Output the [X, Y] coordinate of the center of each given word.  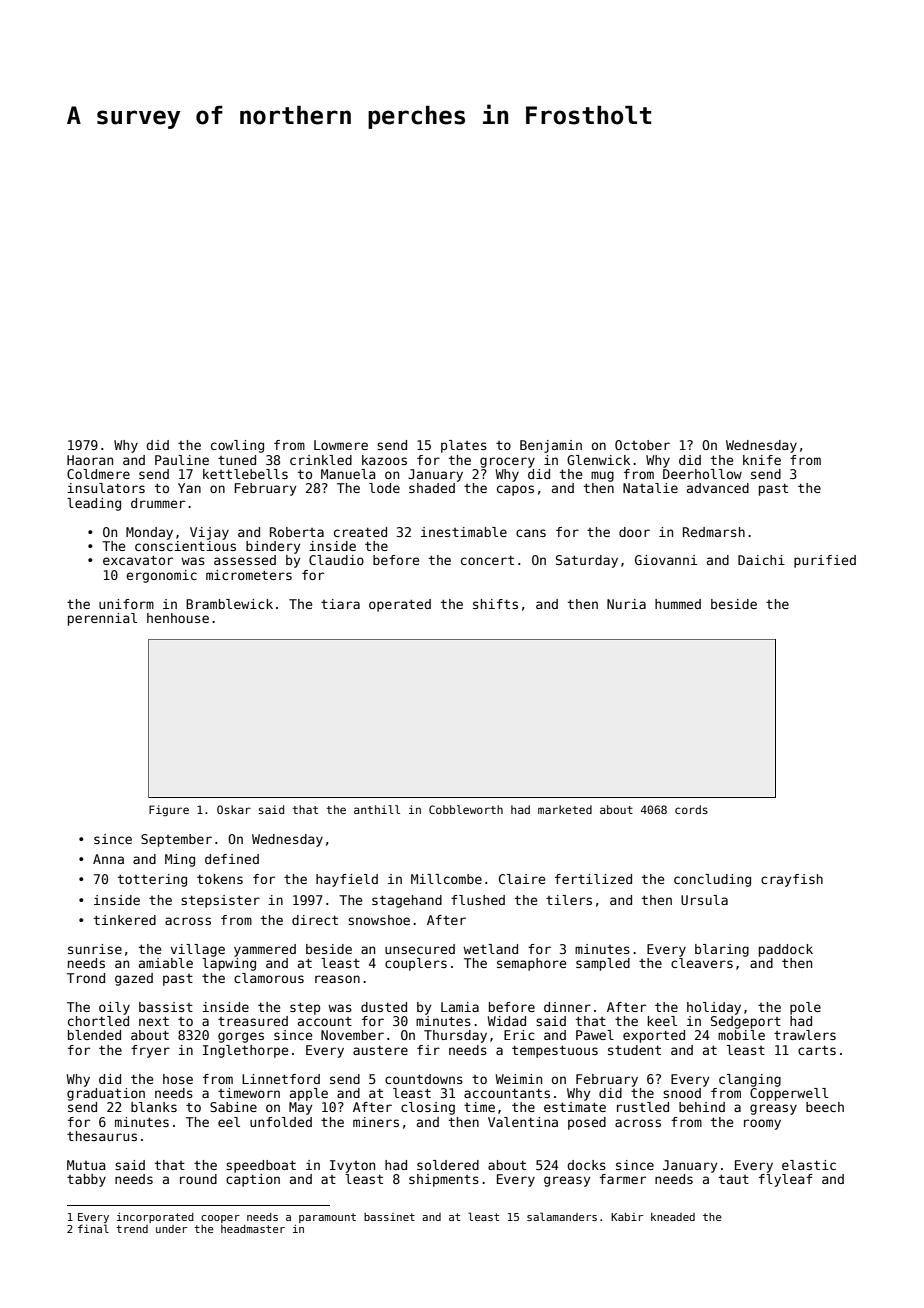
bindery [273, 547]
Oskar [234, 809]
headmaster [253, 1229]
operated [400, 605]
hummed [678, 604]
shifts [495, 604]
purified [825, 561]
